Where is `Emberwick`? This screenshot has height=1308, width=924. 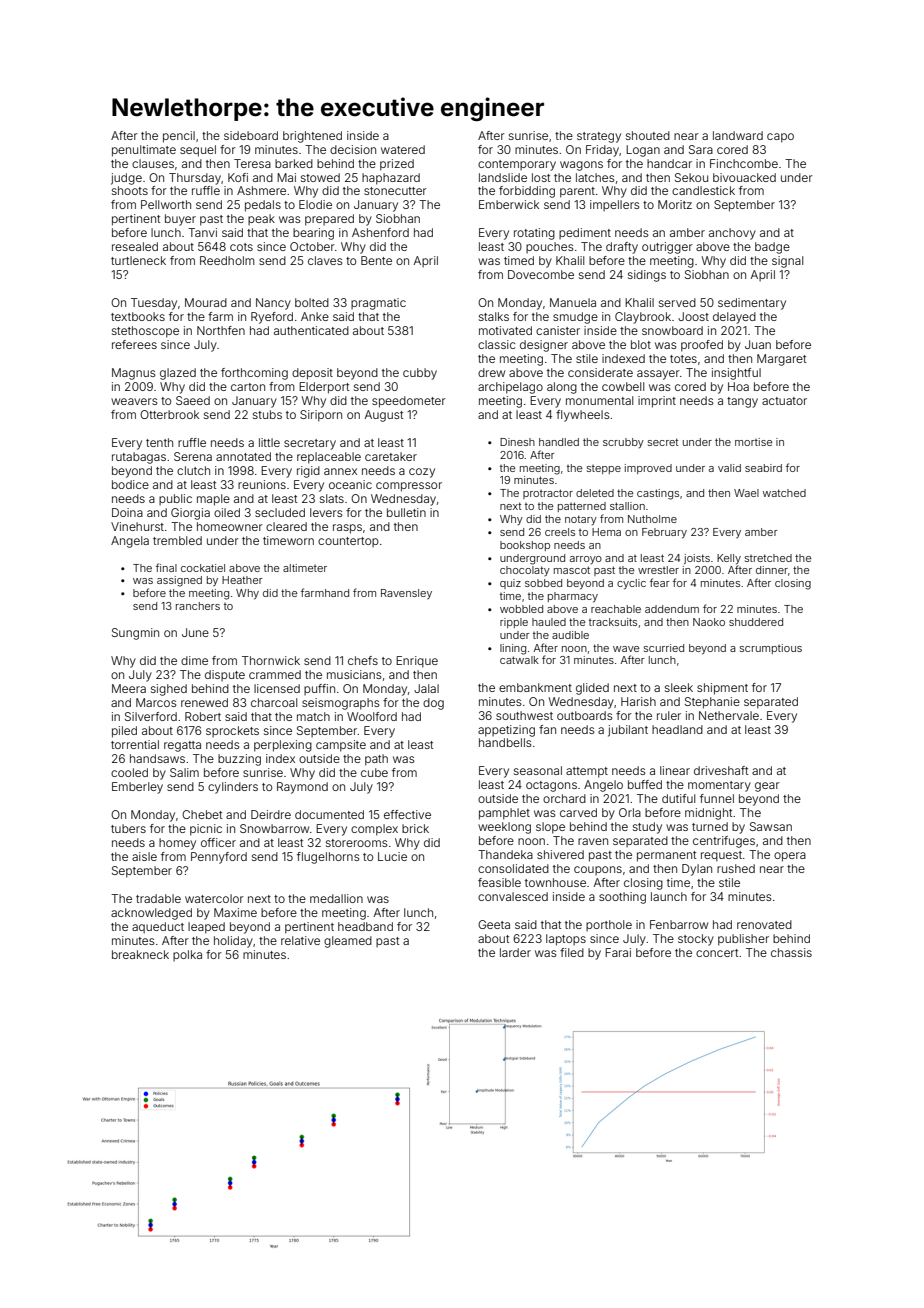 Emberwick is located at coordinates (509, 204).
